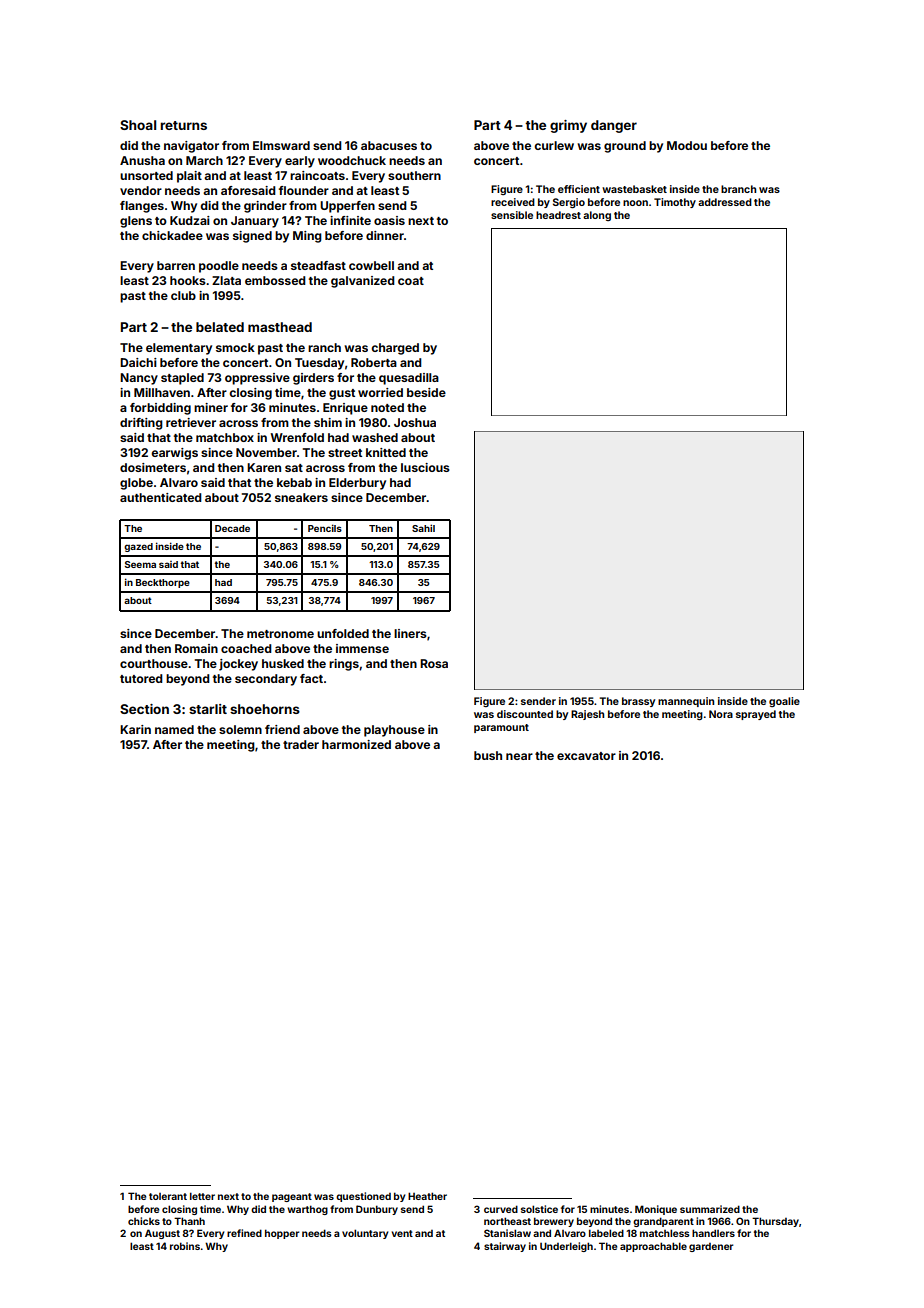 This screenshot has width=924, height=1308. I want to click on navigator, so click(191, 147).
